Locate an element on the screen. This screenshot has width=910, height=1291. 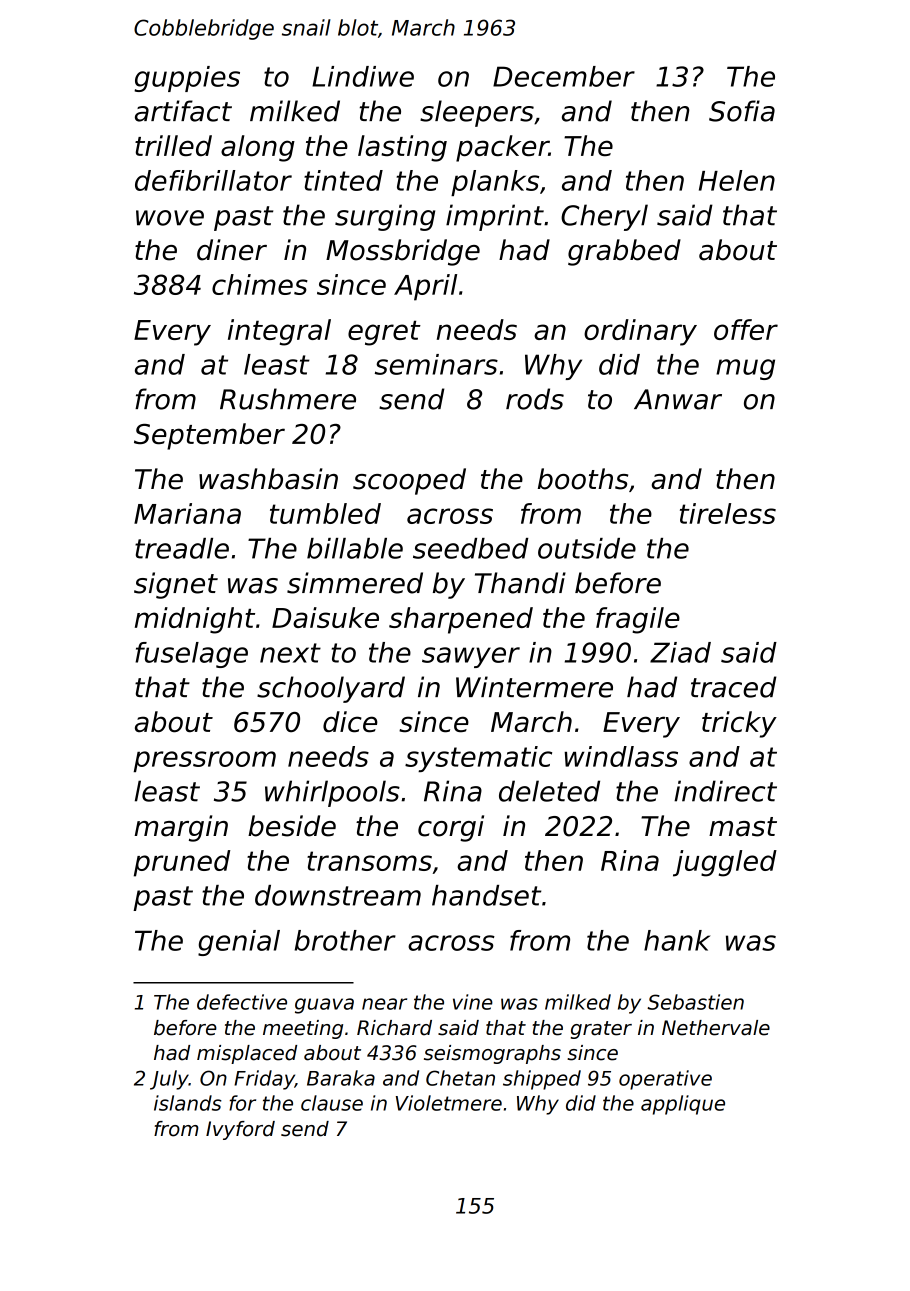
applique is located at coordinates (683, 1105).
